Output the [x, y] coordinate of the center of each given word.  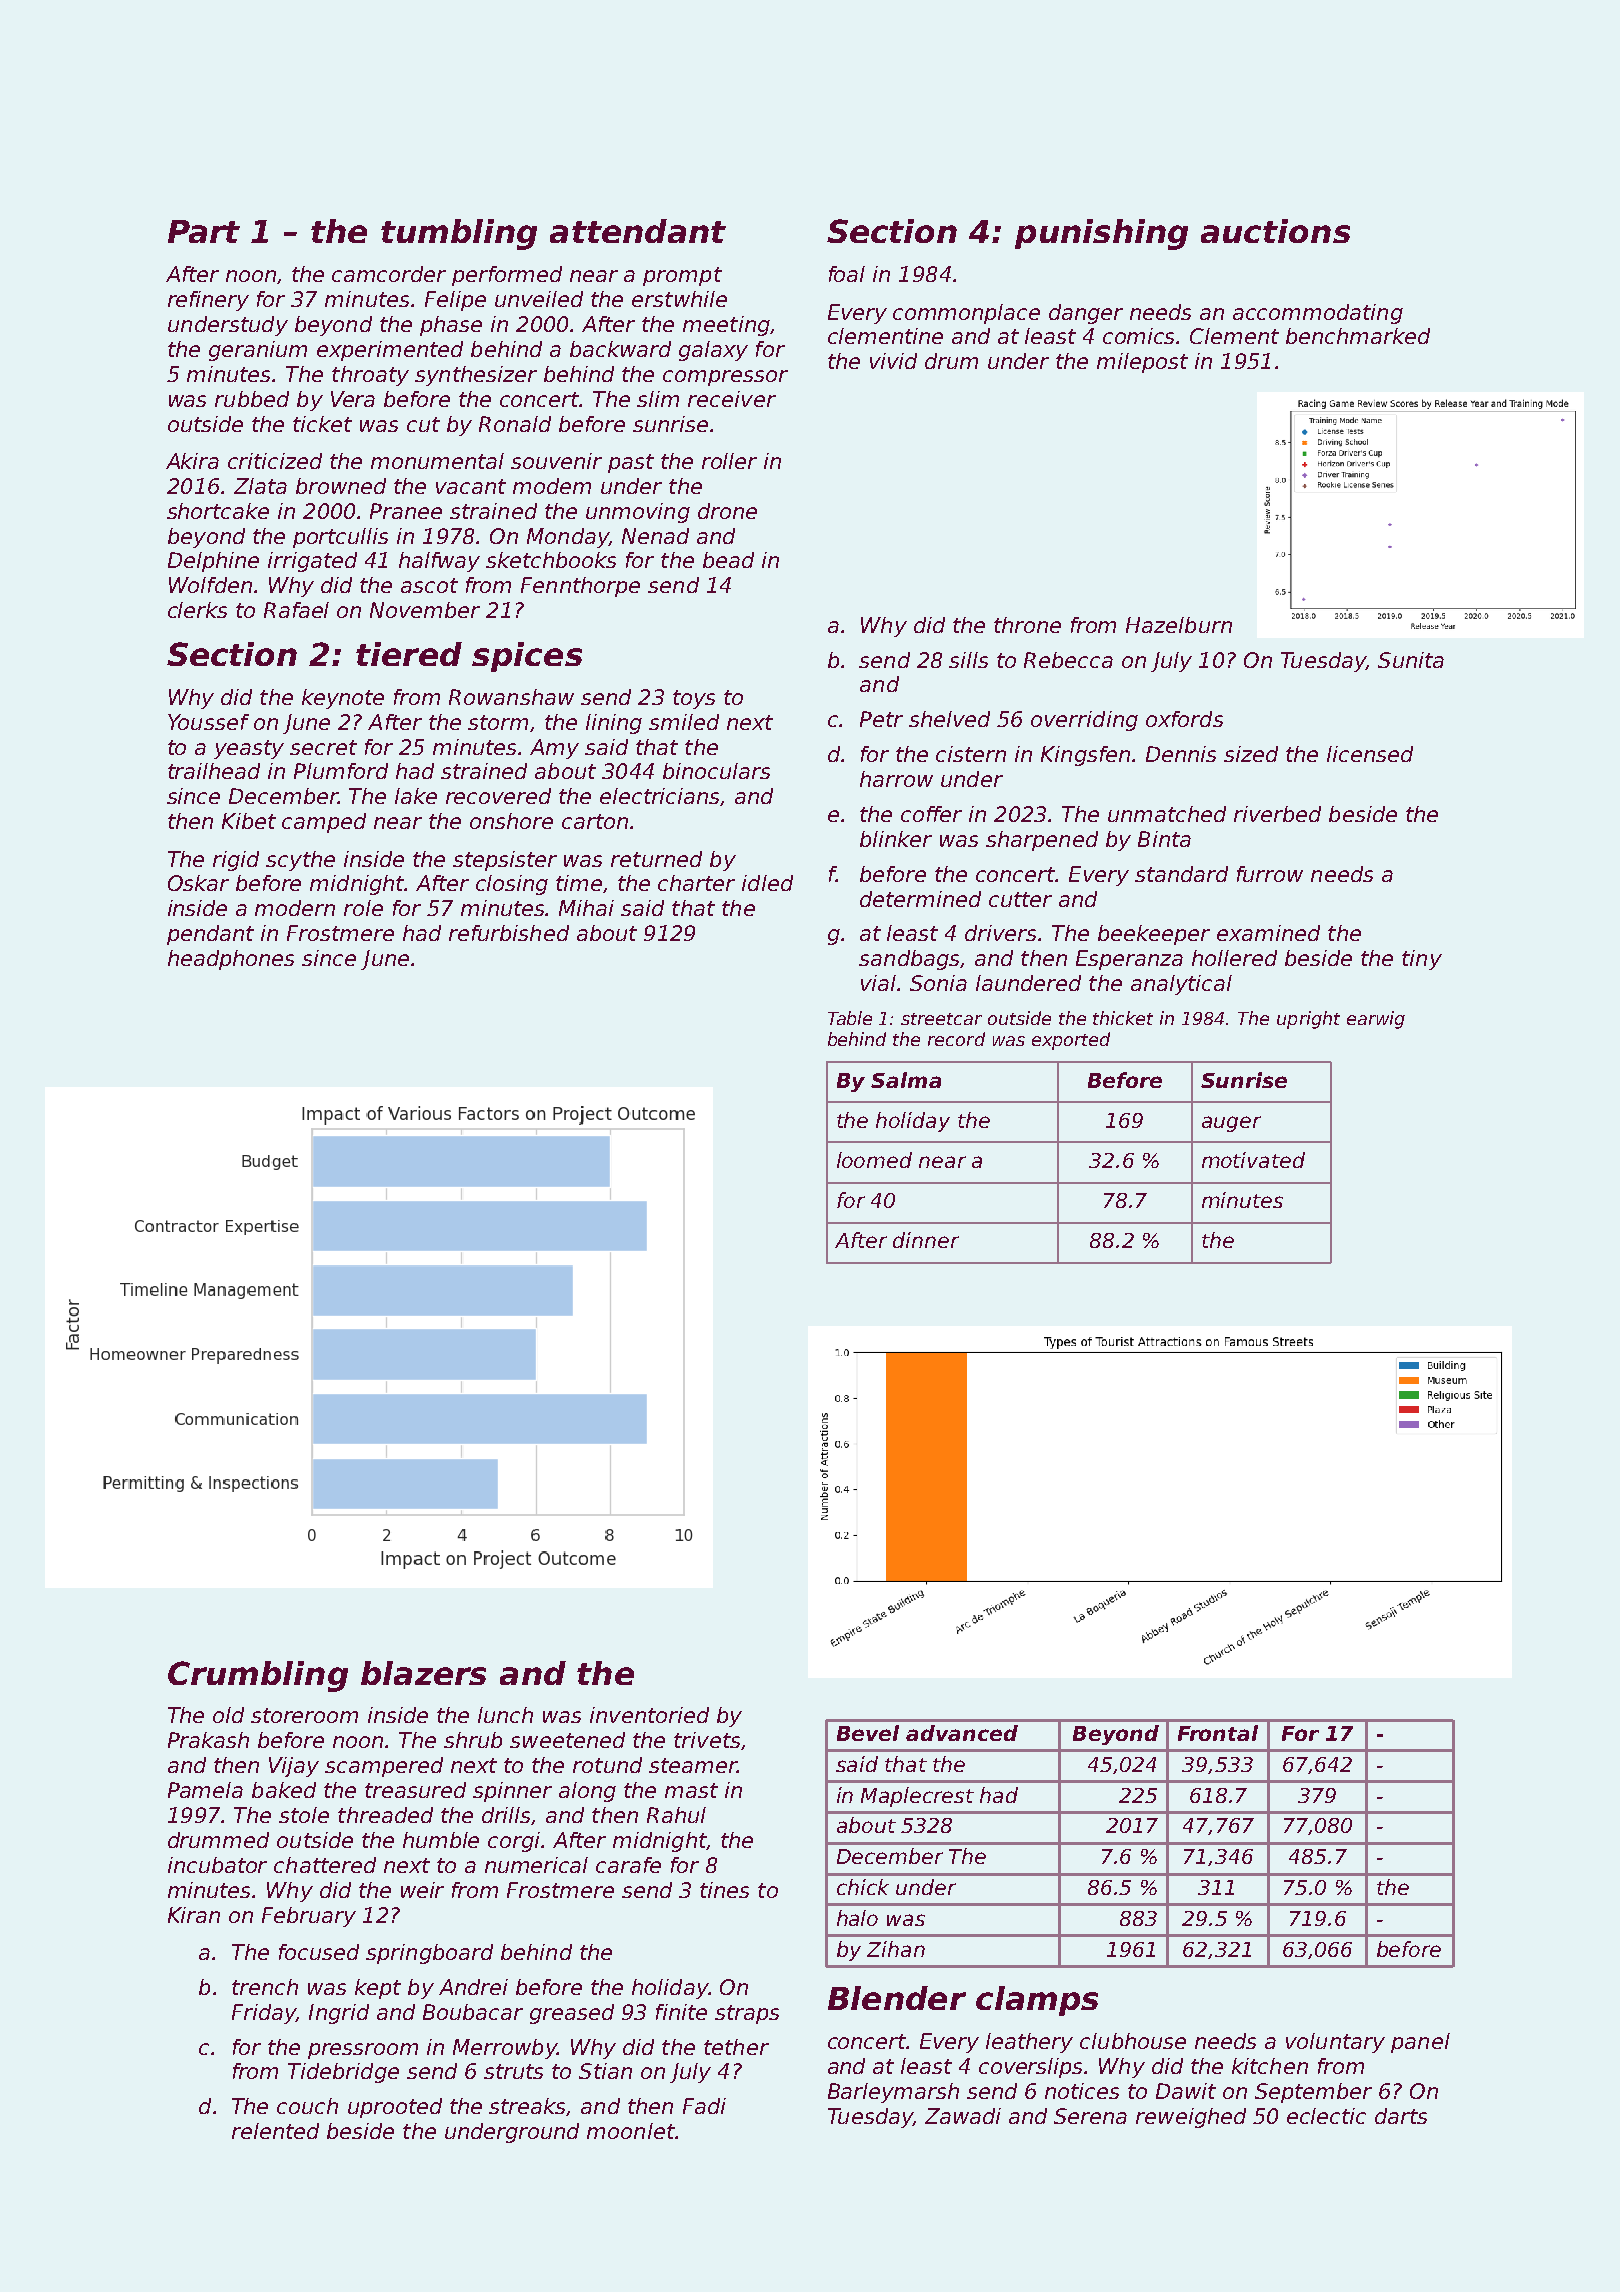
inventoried [649, 1715]
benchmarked [1358, 336]
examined [1268, 933]
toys [694, 699]
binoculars [716, 771]
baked [284, 1790]
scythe [300, 861]
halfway [439, 562]
